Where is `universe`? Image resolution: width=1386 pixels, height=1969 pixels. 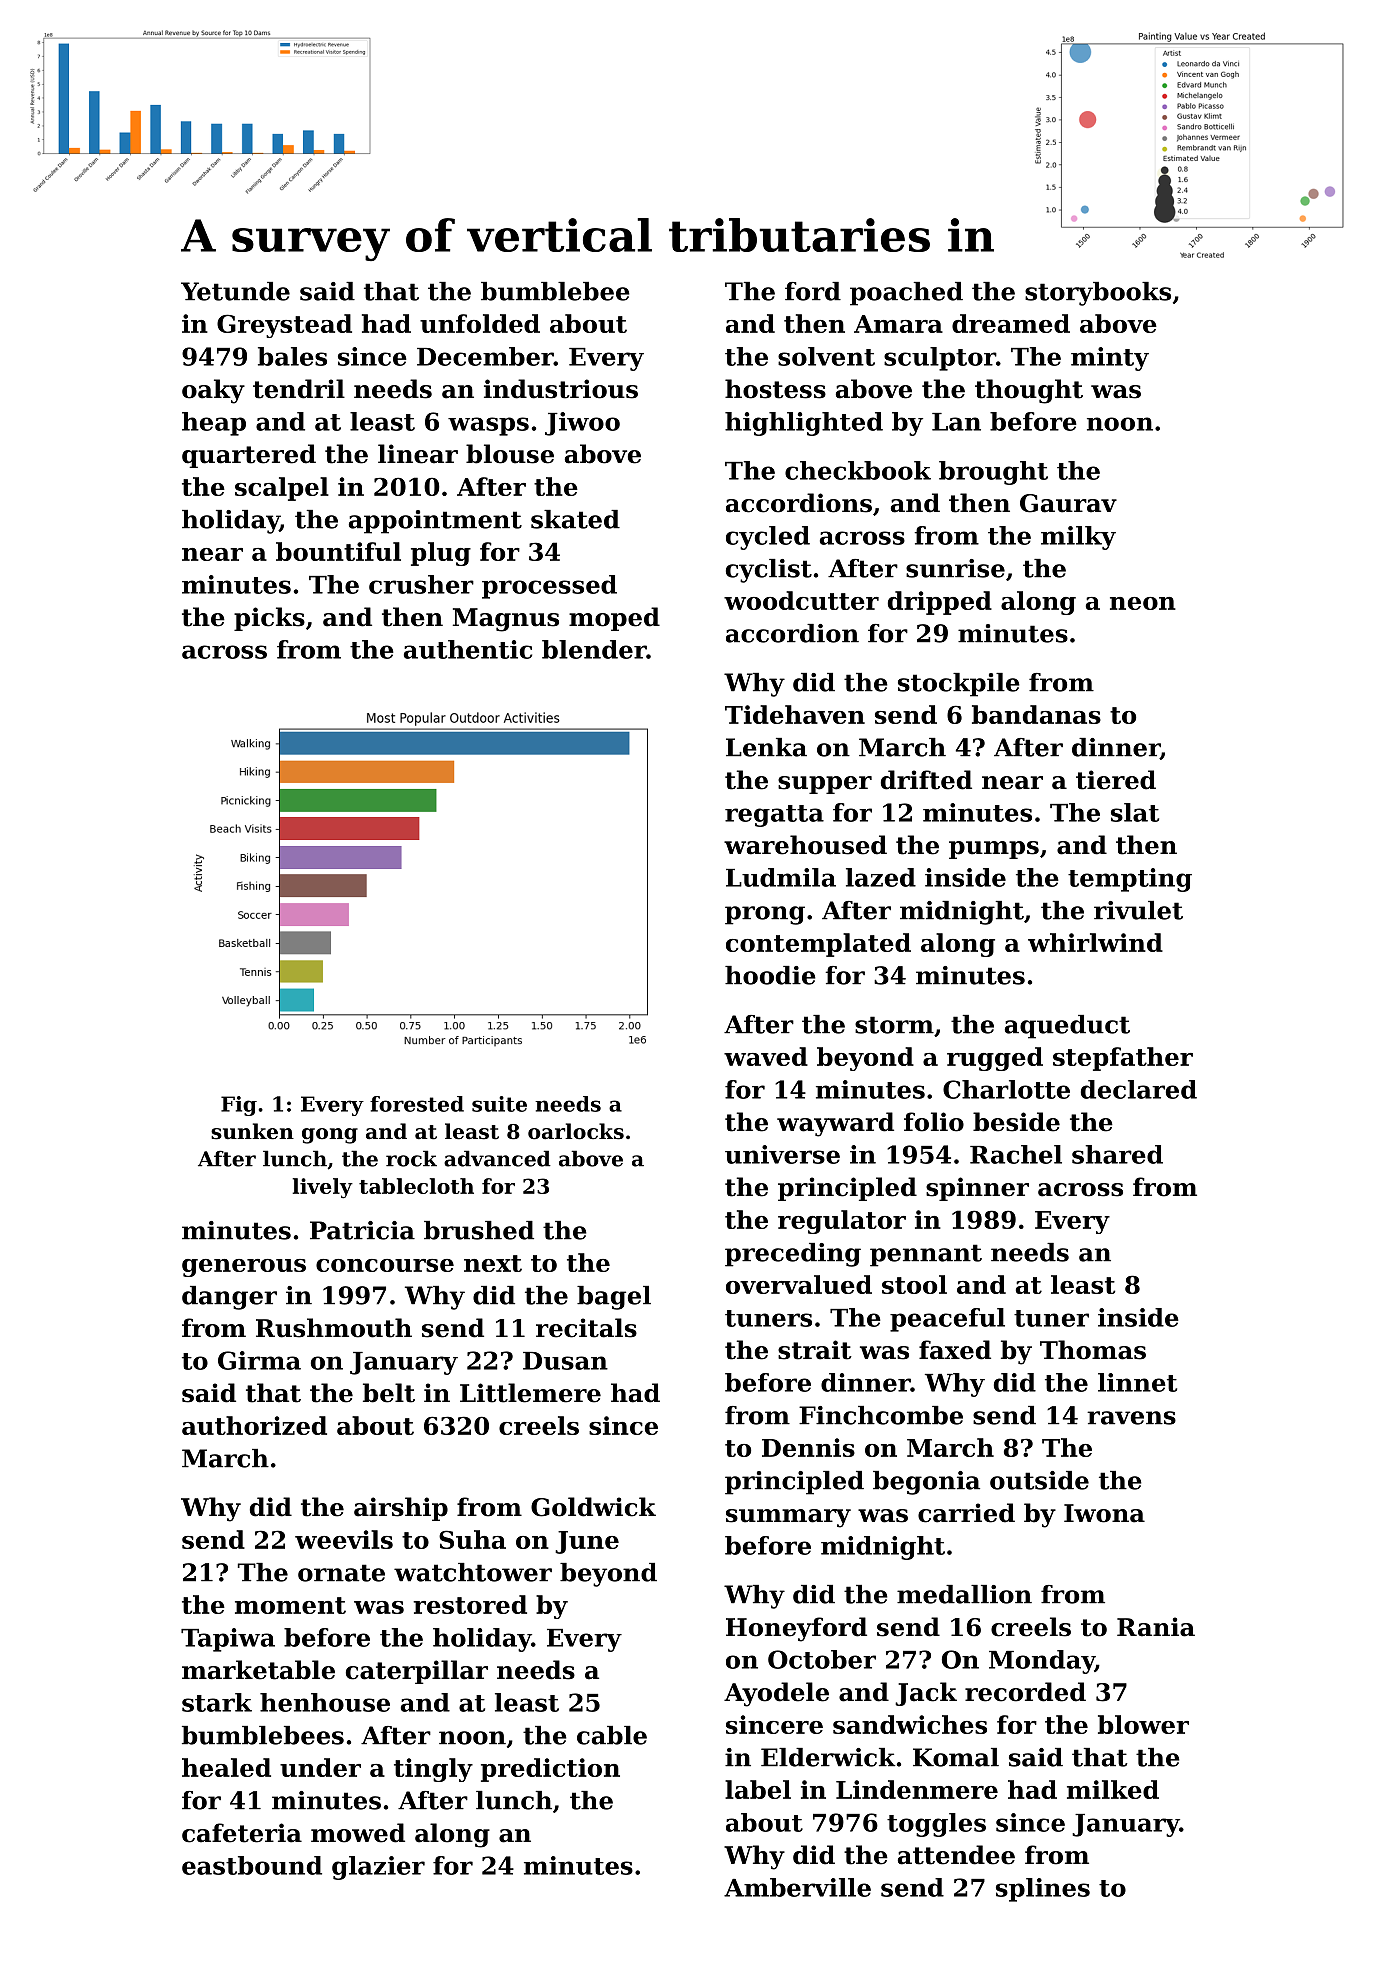
universe is located at coordinates (782, 1154).
